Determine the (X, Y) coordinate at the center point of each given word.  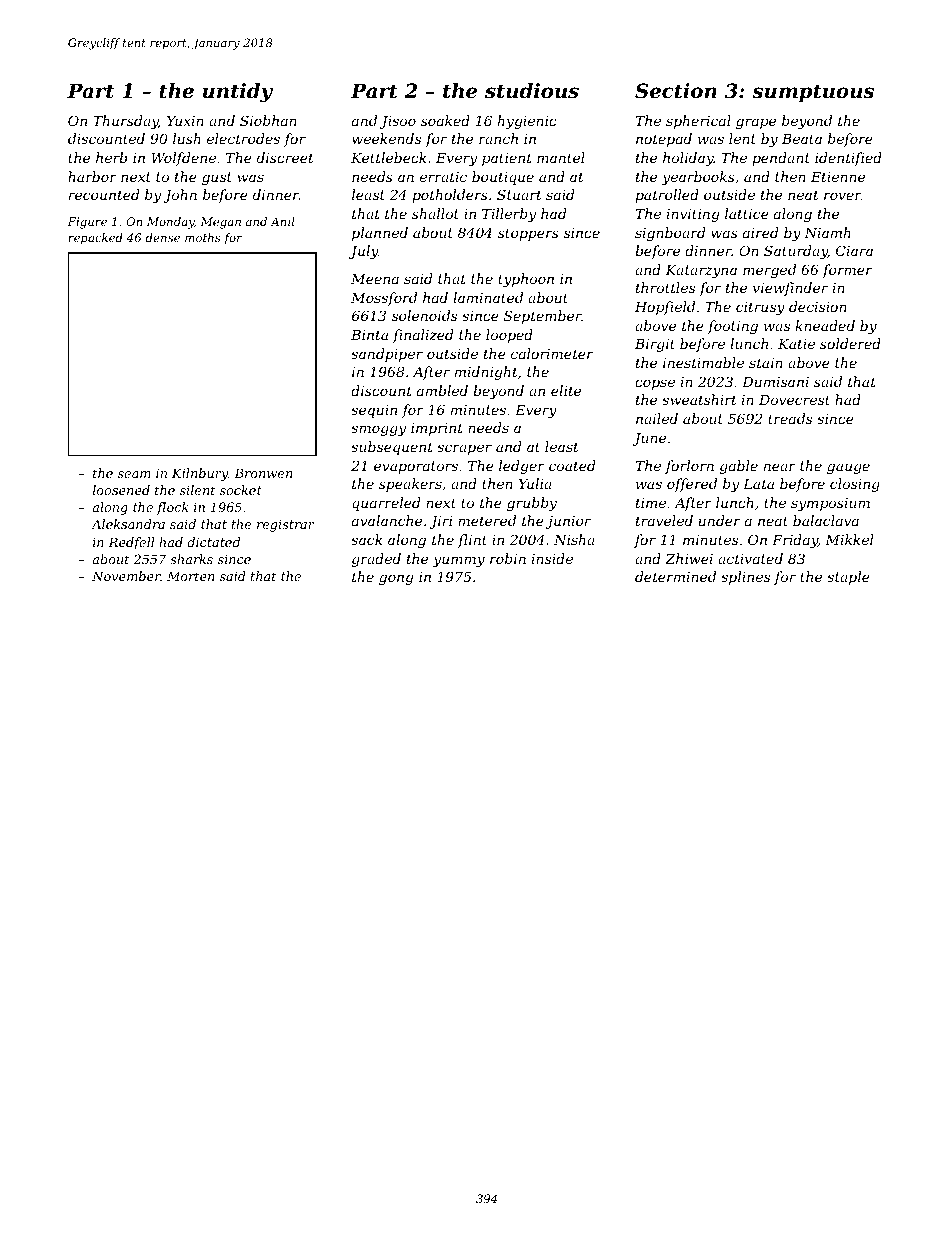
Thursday (126, 122)
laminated (488, 297)
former (847, 271)
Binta (369, 335)
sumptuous (813, 93)
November (126, 576)
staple (848, 578)
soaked (445, 120)
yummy (459, 561)
